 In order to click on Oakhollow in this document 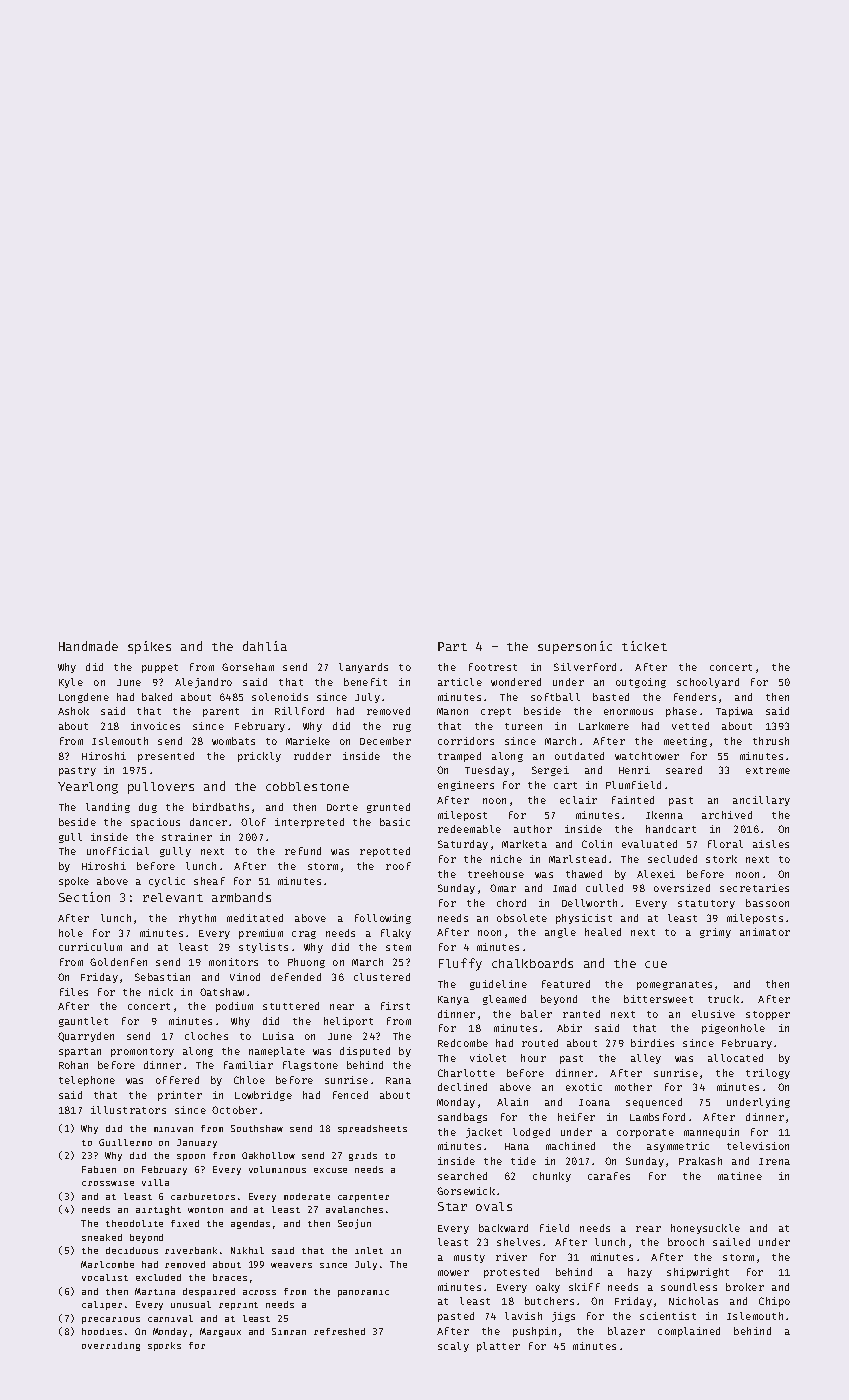, I will do `click(268, 1155)`.
